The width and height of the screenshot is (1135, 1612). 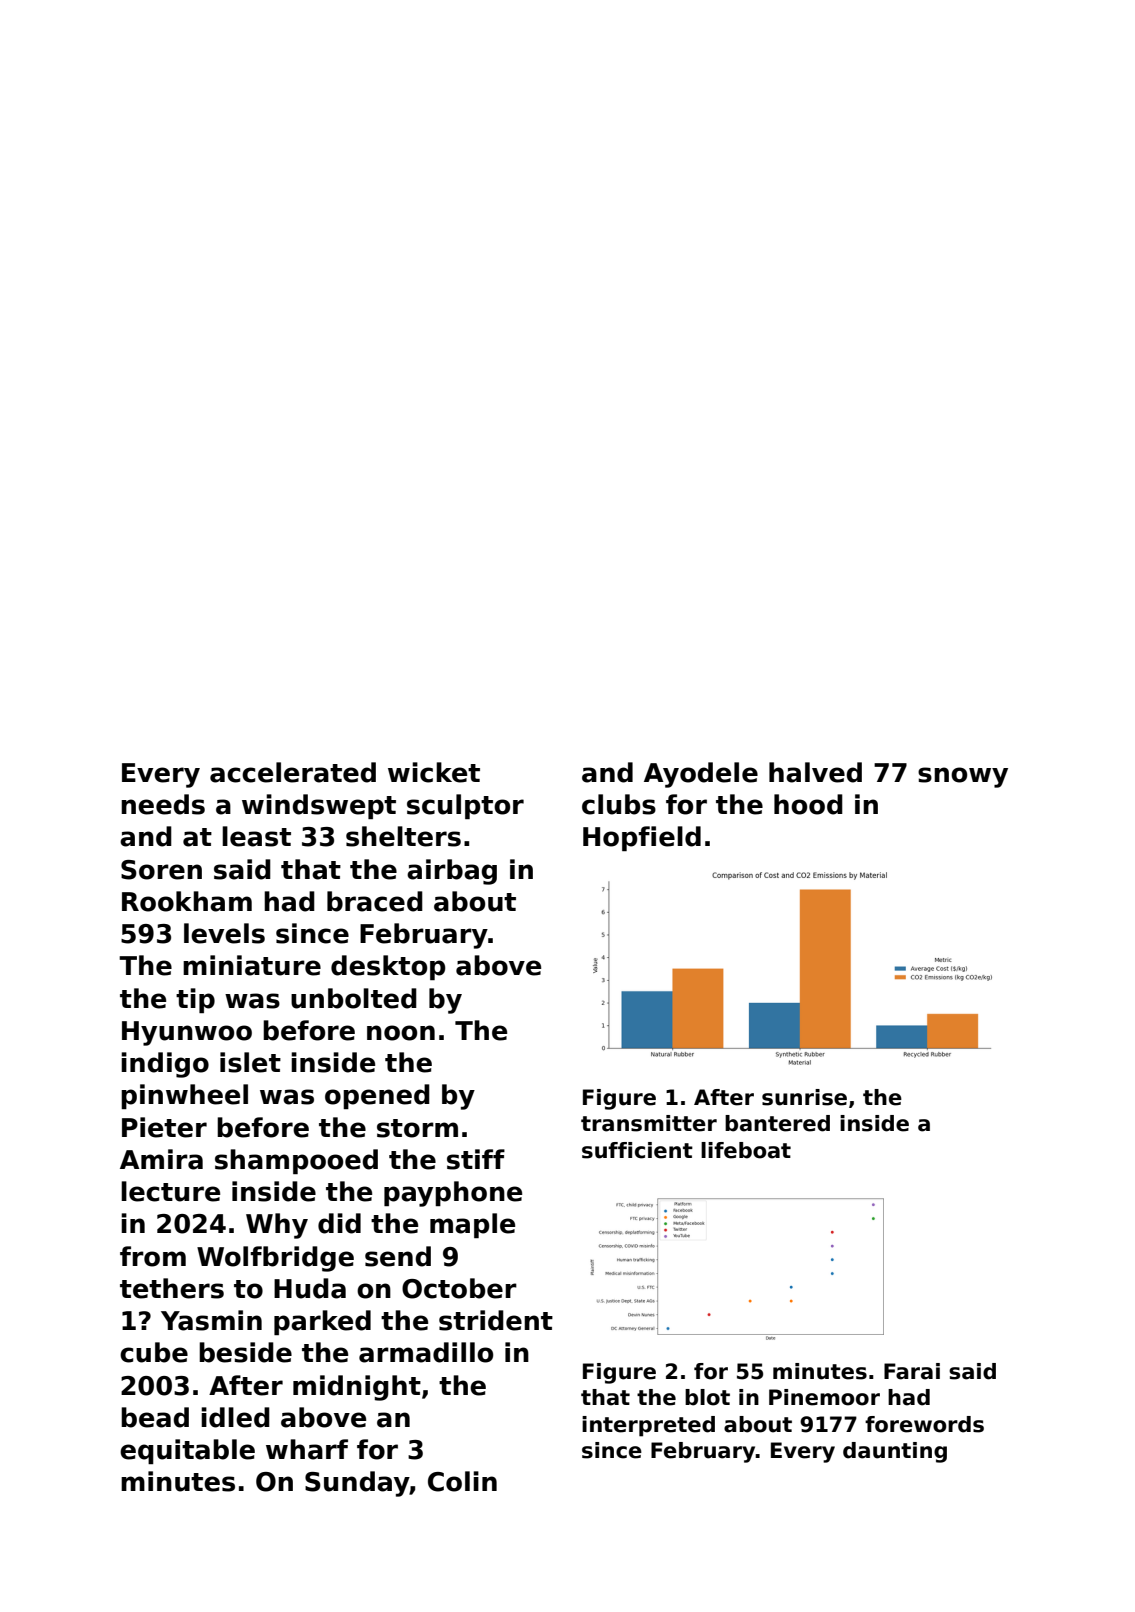 What do you see at coordinates (163, 804) in the screenshot?
I see `needs` at bounding box center [163, 804].
